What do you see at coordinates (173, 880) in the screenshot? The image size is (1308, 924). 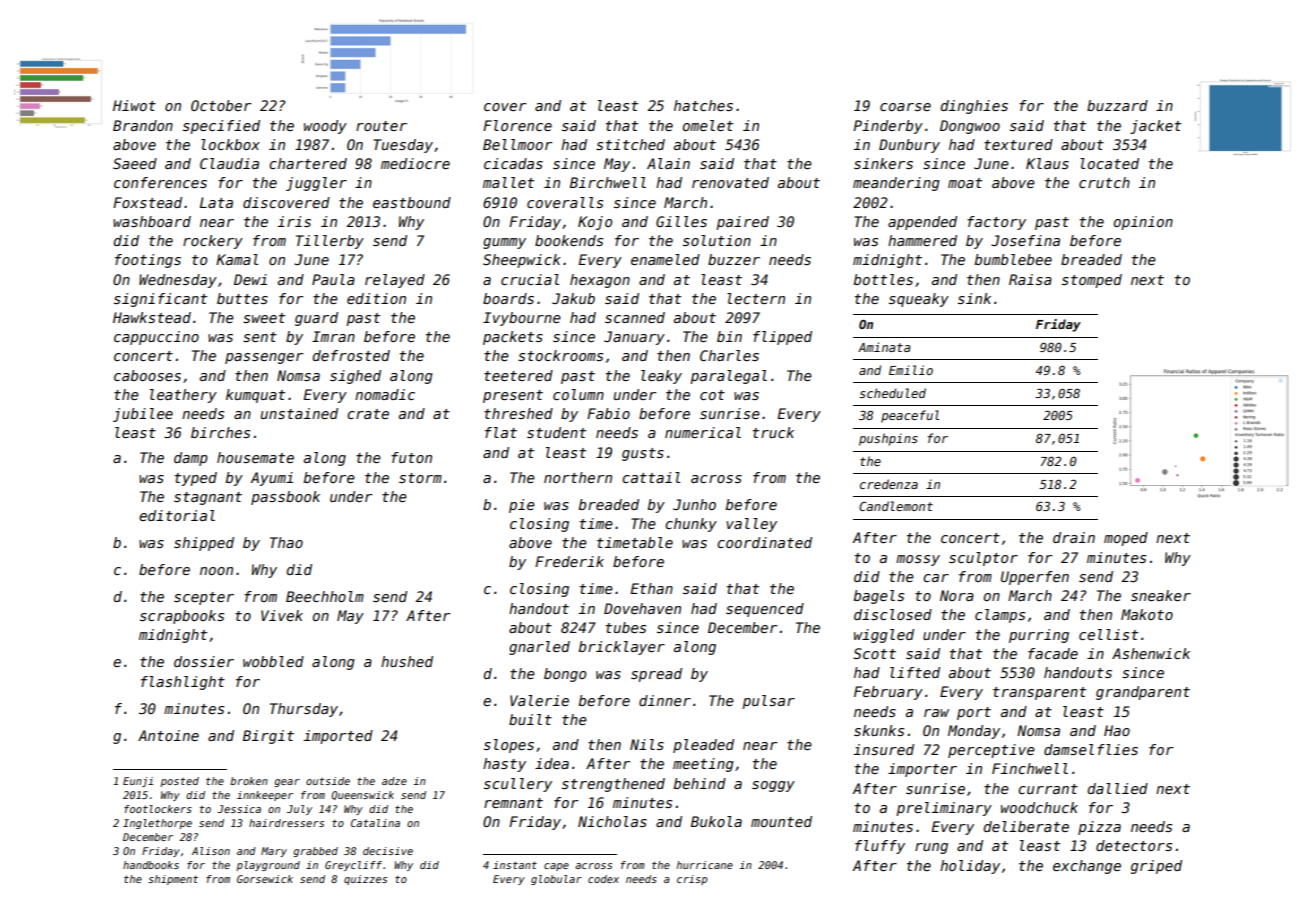 I see `shipment` at bounding box center [173, 880].
